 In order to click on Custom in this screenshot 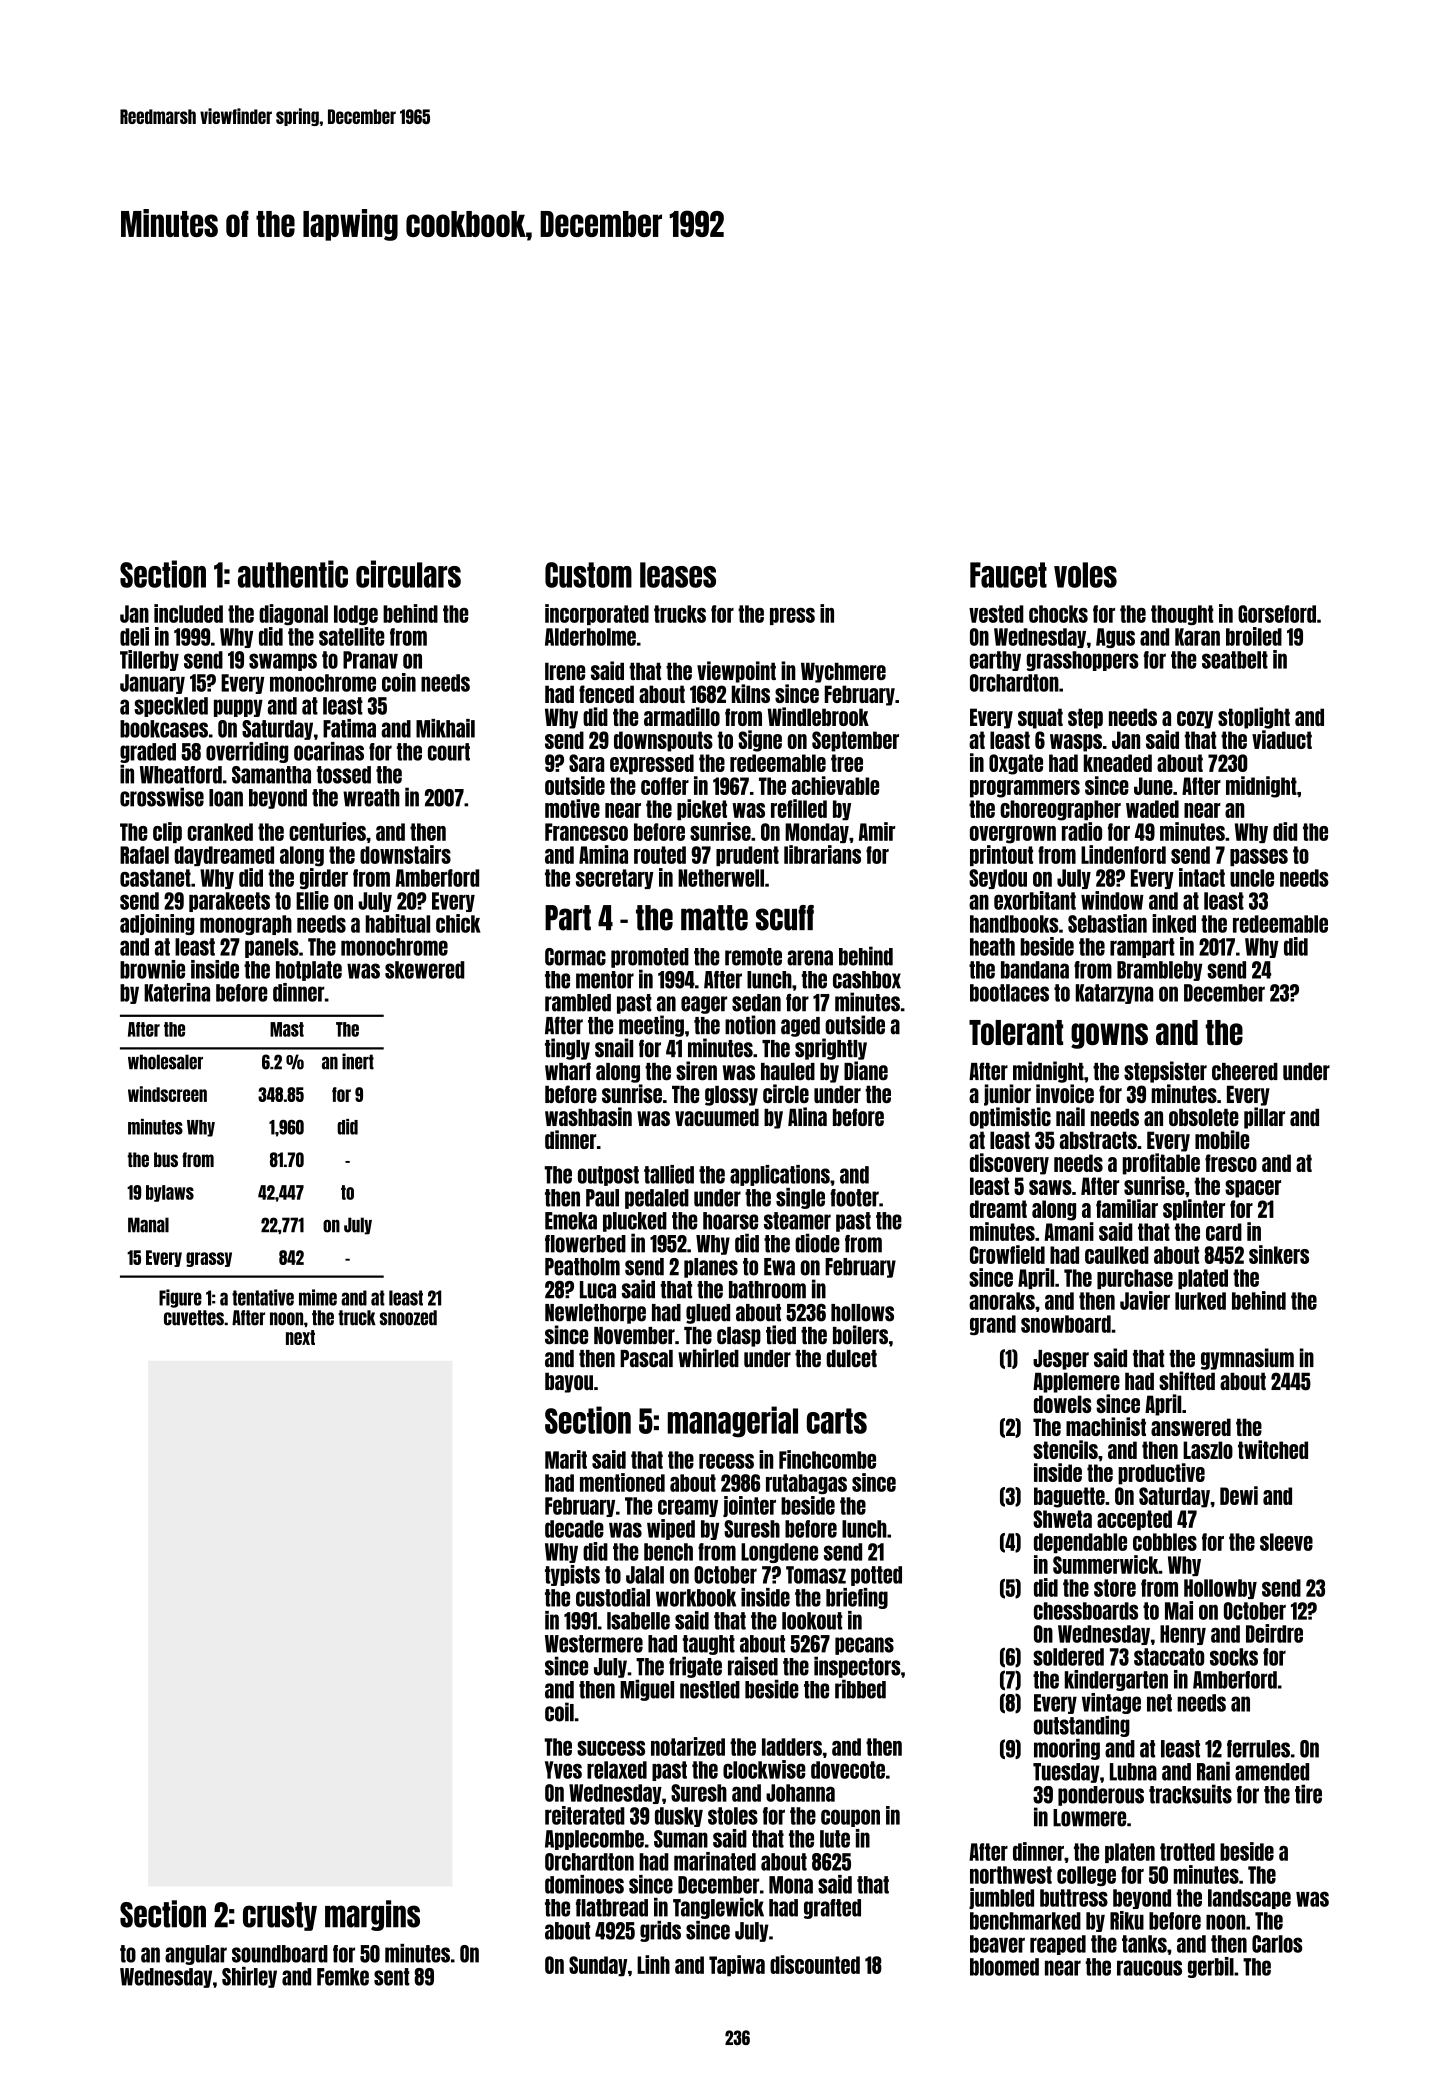, I will do `click(588, 575)`.
